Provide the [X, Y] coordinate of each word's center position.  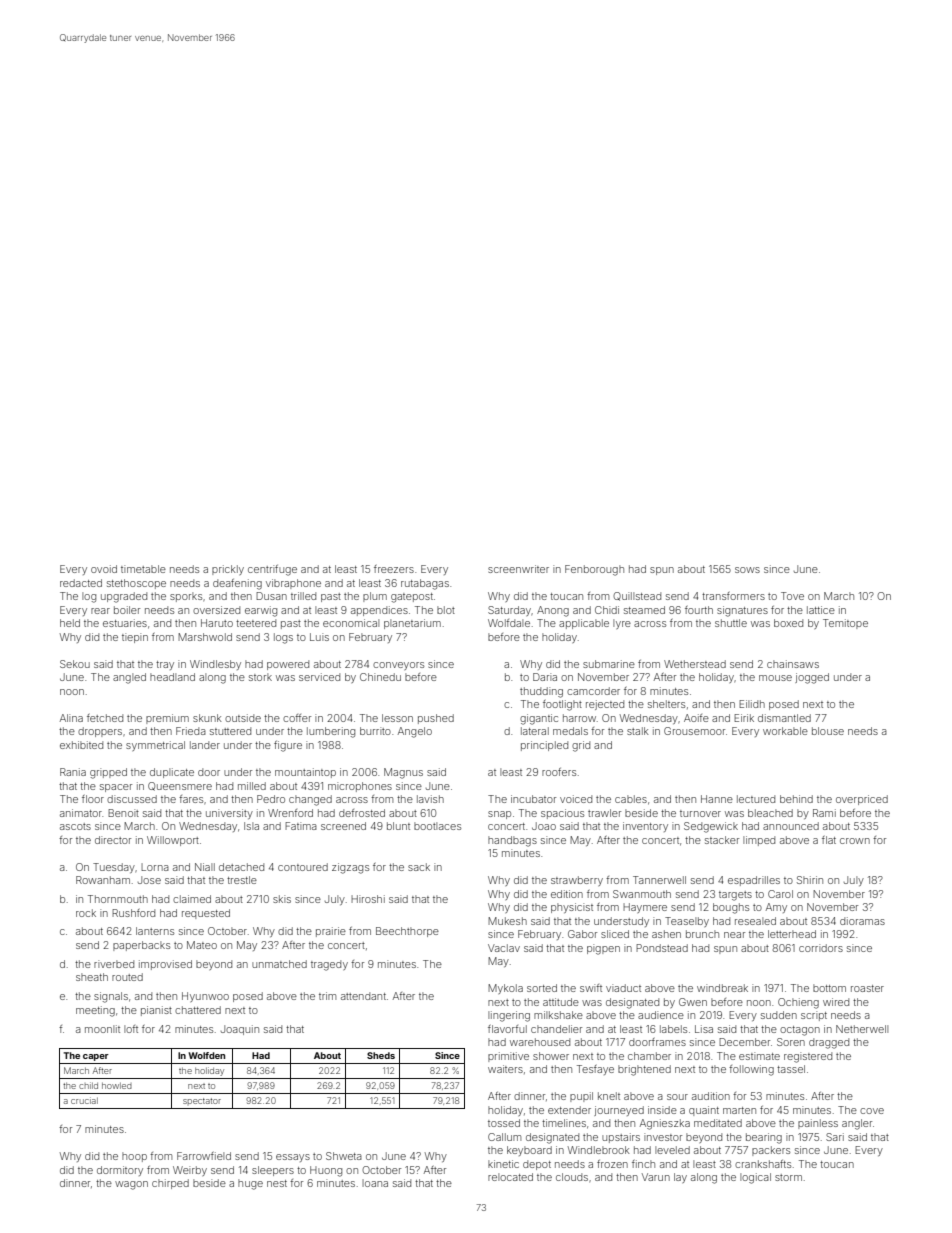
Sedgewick [711, 827]
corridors [821, 948]
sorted [542, 988]
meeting [95, 1011]
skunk [207, 718]
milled [252, 786]
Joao [544, 826]
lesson [397, 718]
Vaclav [504, 948]
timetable [143, 569]
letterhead [792, 934]
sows [747, 570]
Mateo [202, 945]
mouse [775, 678]
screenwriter [518, 569]
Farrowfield [204, 1156]
